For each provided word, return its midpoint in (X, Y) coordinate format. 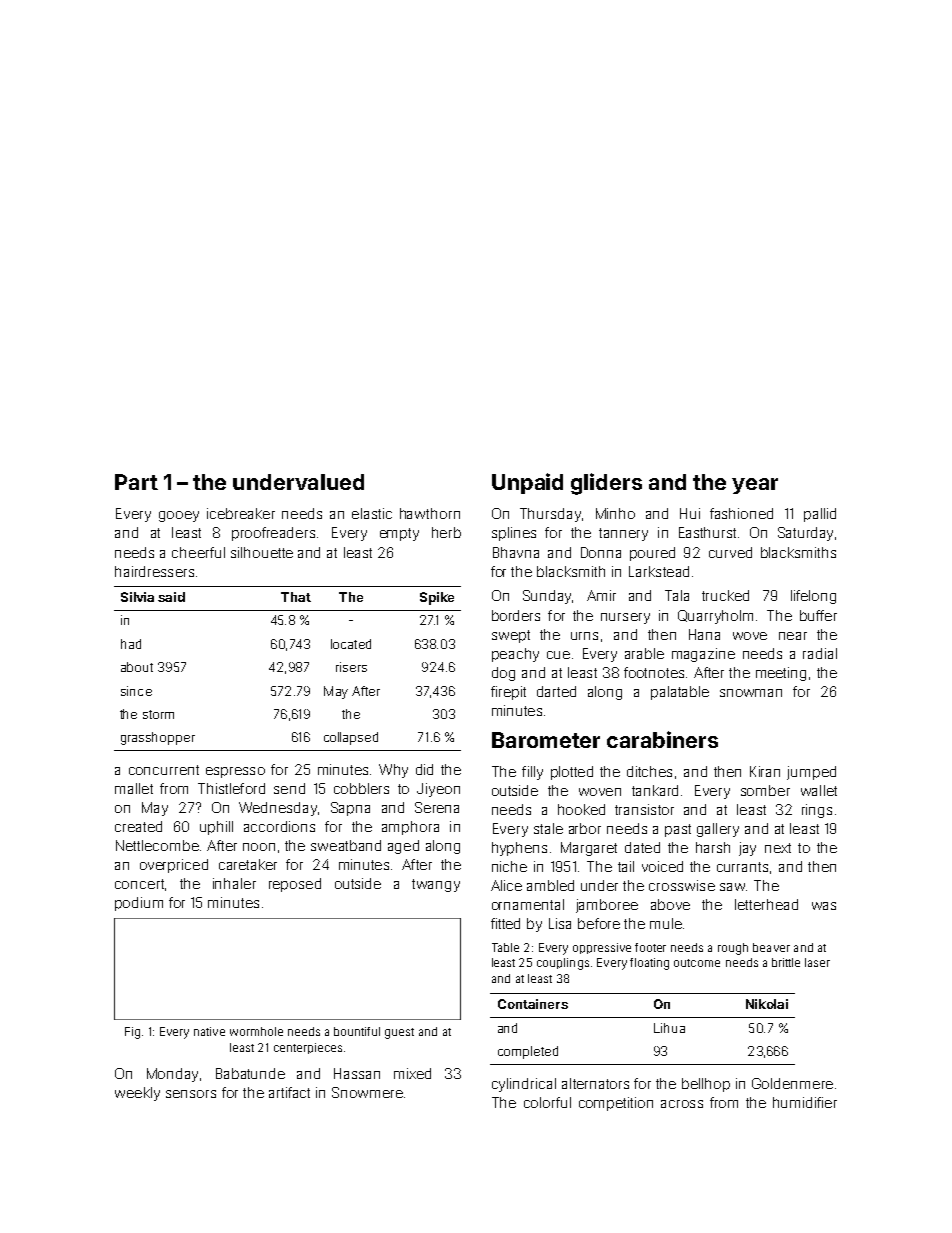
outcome (697, 963)
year (755, 486)
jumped (811, 773)
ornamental (528, 904)
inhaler (234, 883)
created (138, 826)
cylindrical (524, 1085)
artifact (289, 1092)
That (296, 597)
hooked (581, 809)
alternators (595, 1083)
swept (511, 636)
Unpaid (527, 483)
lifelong (813, 597)
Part (136, 482)
